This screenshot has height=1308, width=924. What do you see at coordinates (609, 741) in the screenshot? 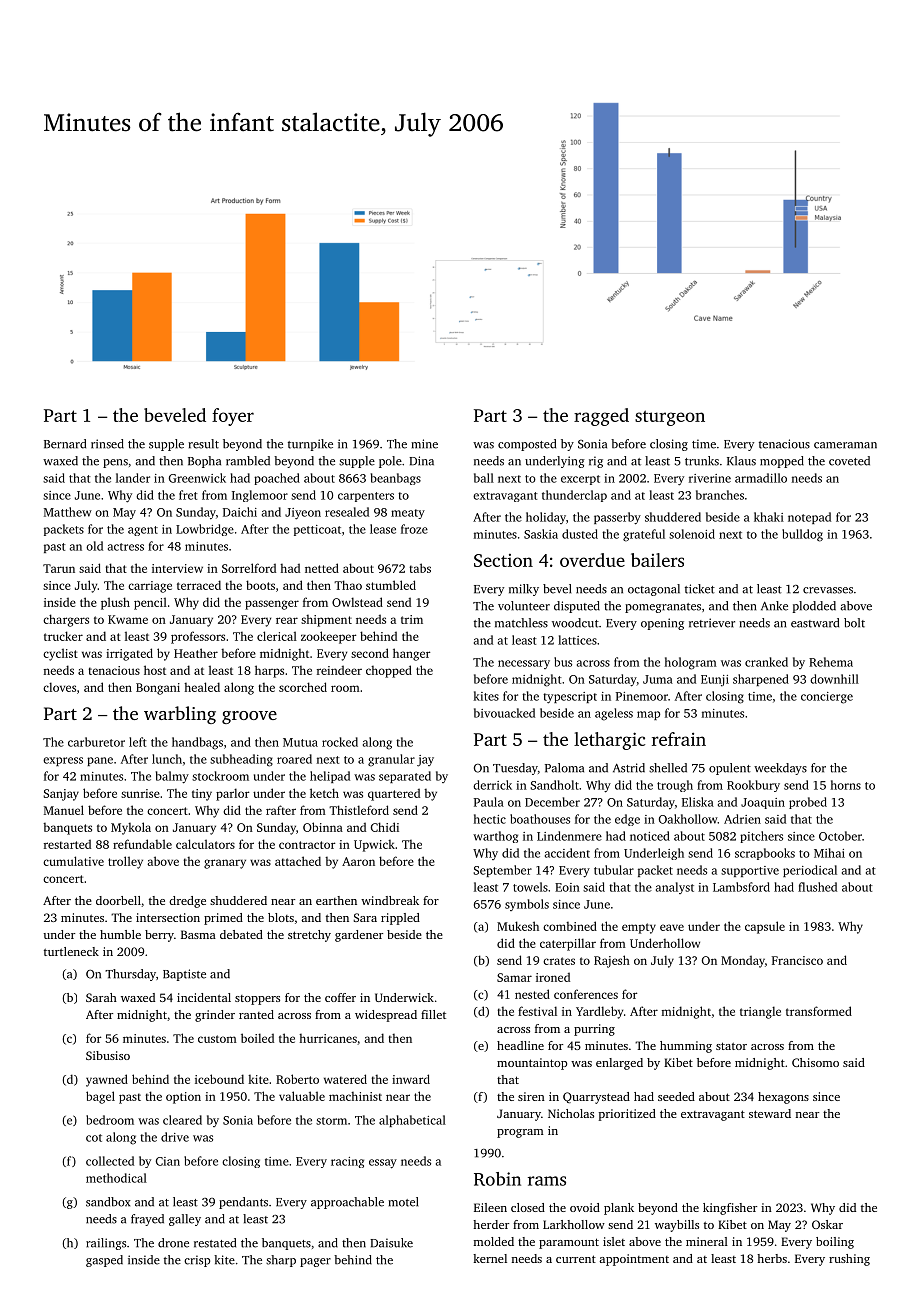
I see `lethargic` at bounding box center [609, 741].
